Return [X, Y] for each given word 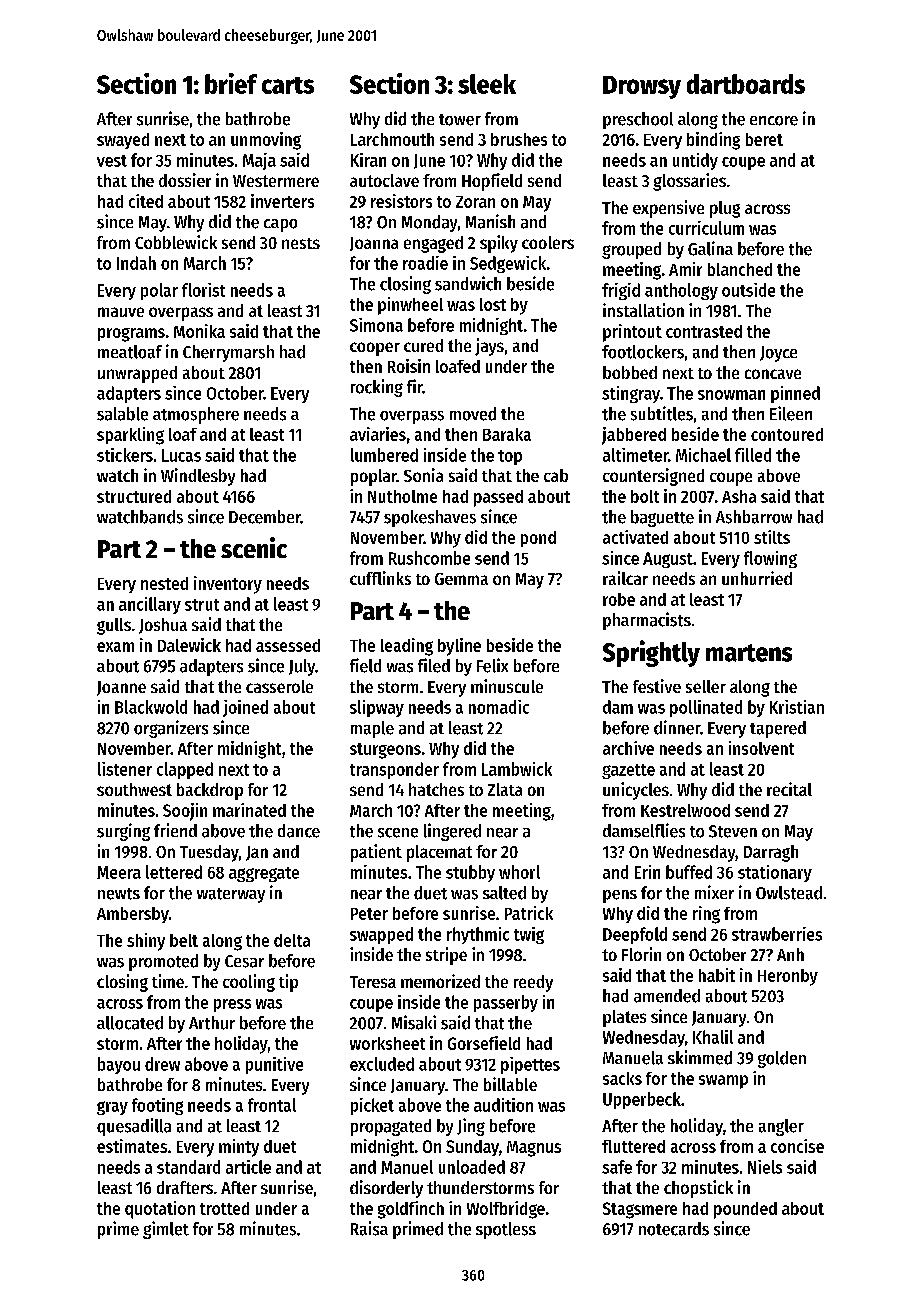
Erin [647, 872]
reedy [533, 983]
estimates [132, 1146]
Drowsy [642, 87]
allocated [130, 1023]
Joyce [778, 354]
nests [301, 243]
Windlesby [198, 477]
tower [460, 120]
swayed [123, 141]
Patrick [529, 913]
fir [415, 386]
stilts [772, 537]
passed [498, 498]
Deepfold [635, 935]
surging [123, 832]
